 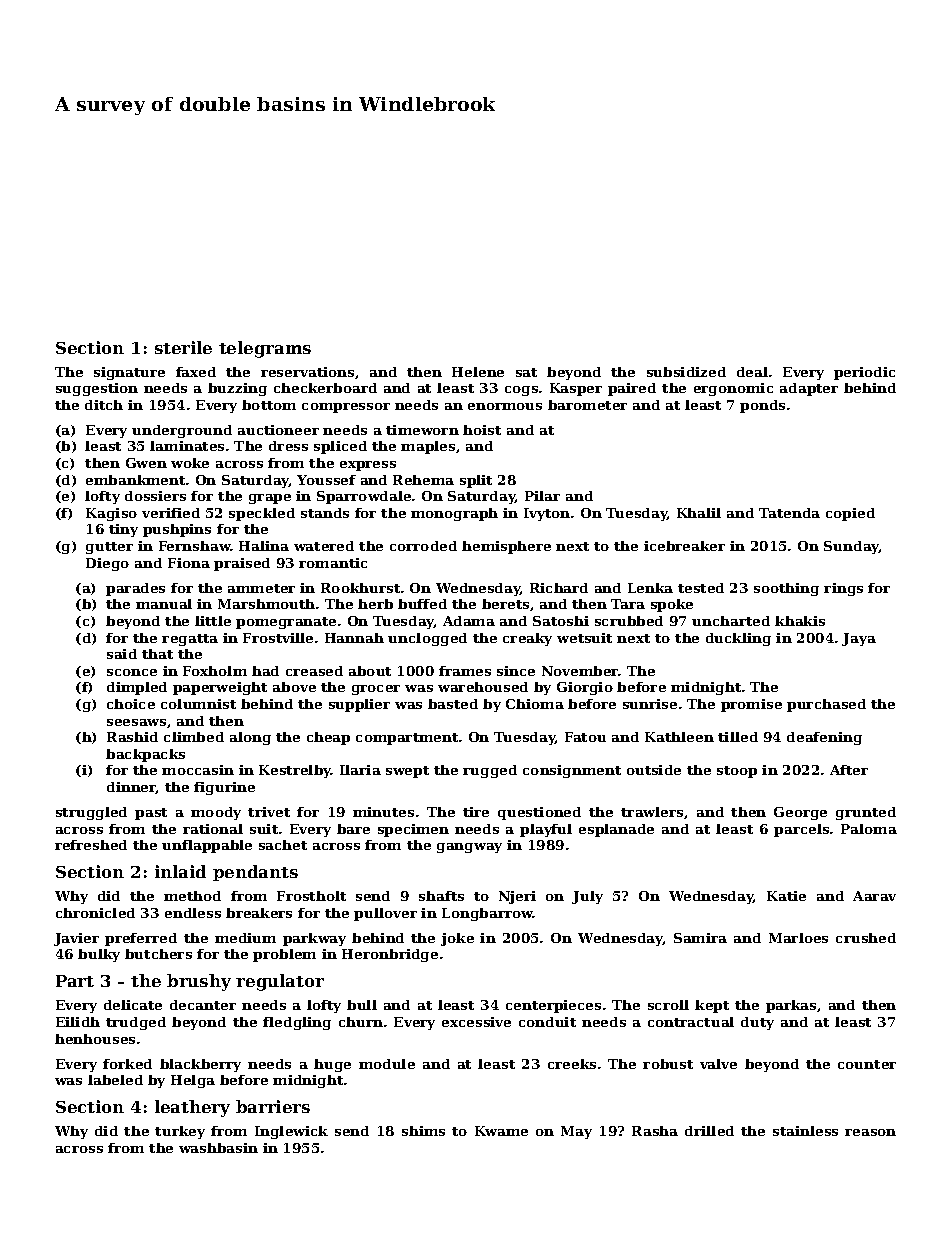 I want to click on May, so click(x=576, y=1132).
